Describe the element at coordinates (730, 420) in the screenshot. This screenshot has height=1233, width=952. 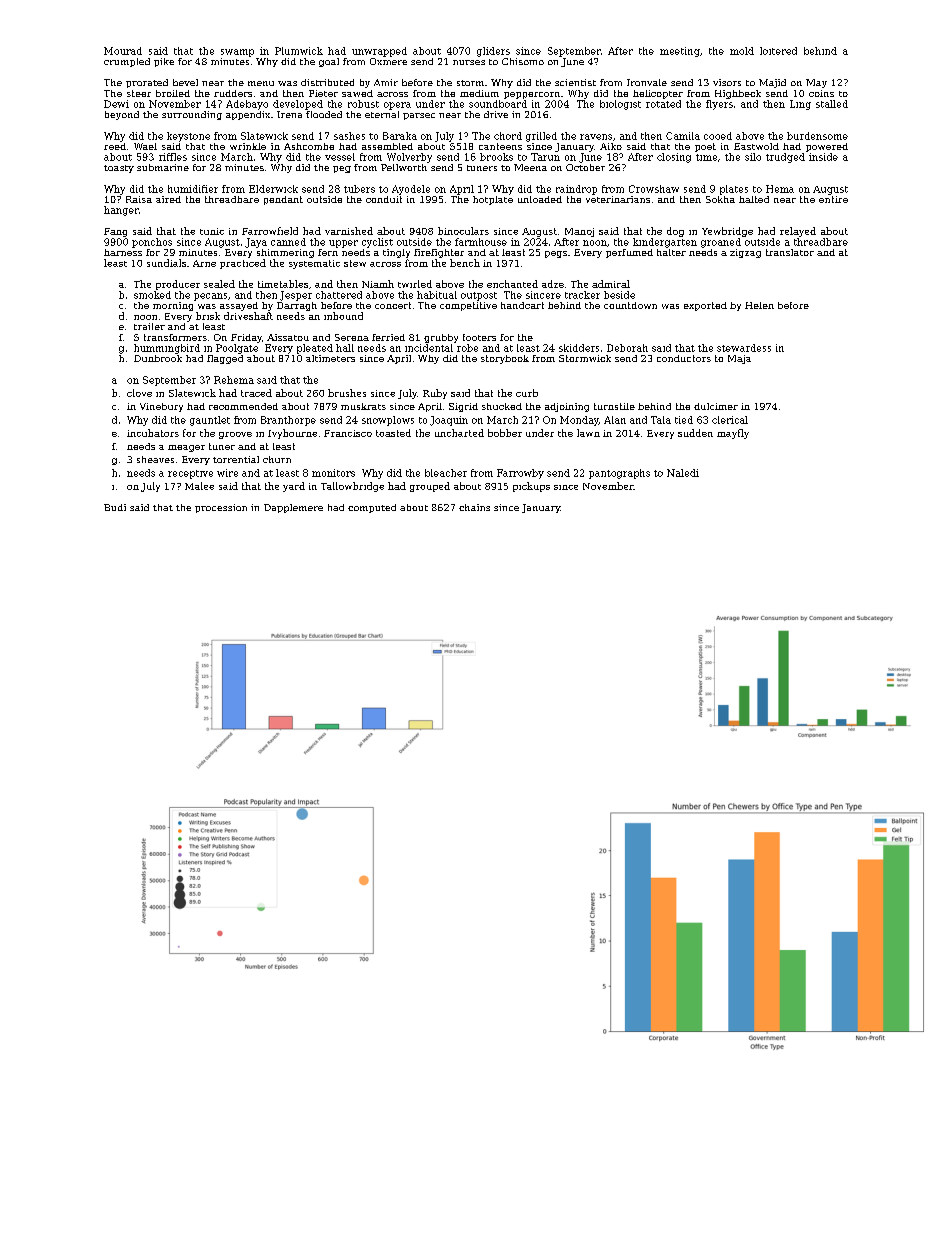
I see `clerical` at that location.
